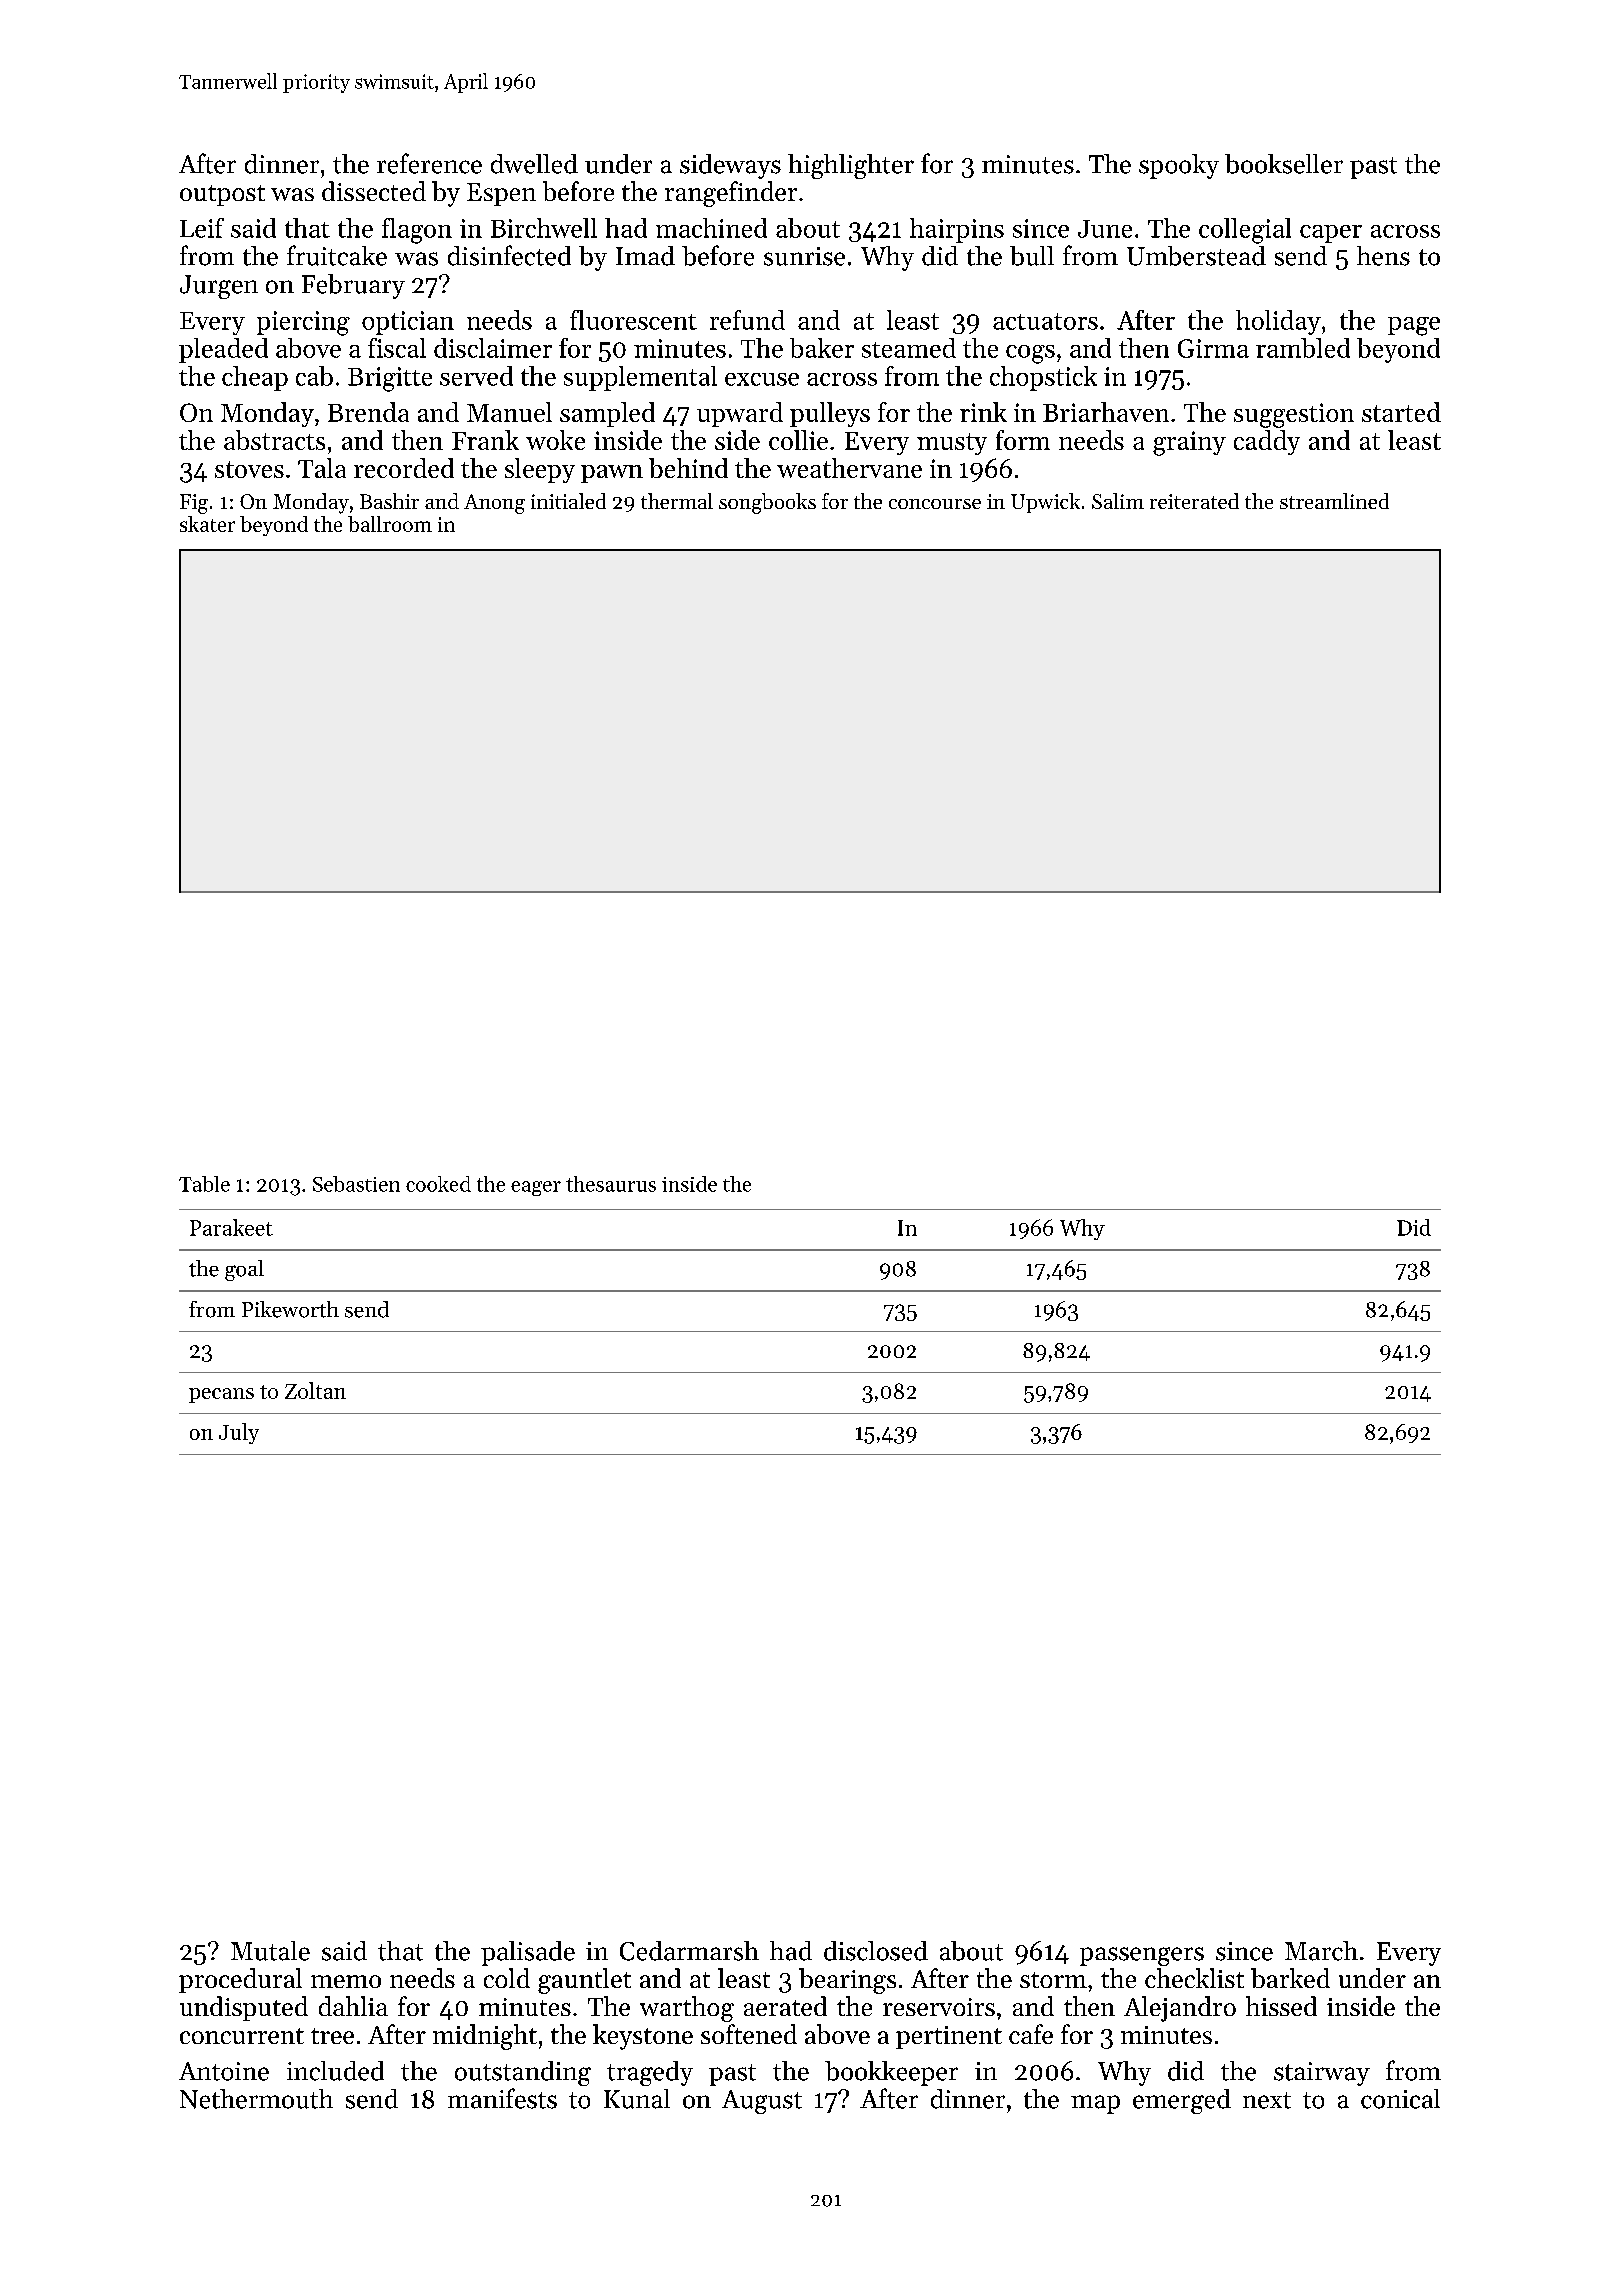 This screenshot has width=1620, height=2292. What do you see at coordinates (507, 1978) in the screenshot?
I see `cold` at bounding box center [507, 1978].
